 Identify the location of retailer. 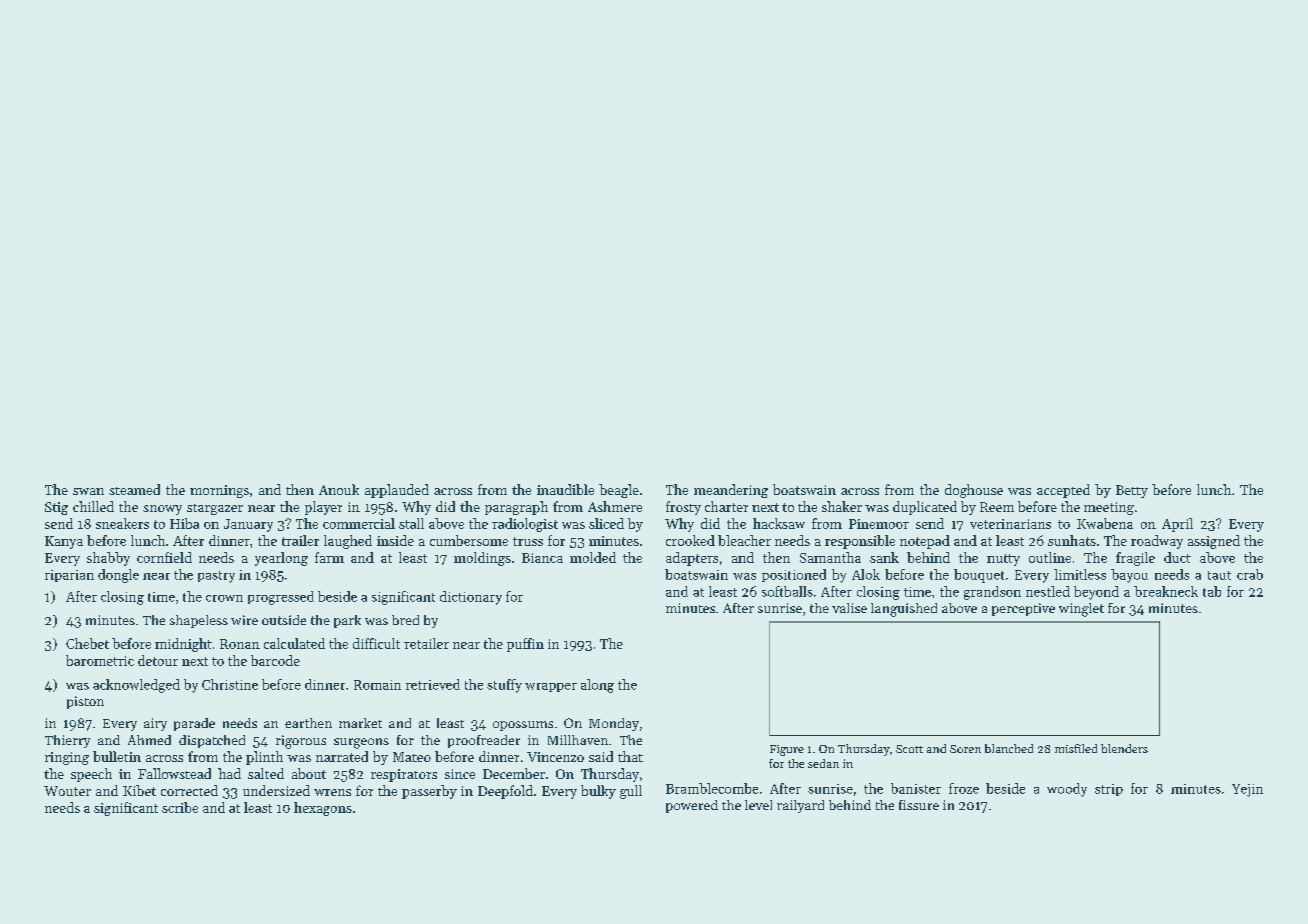
(426, 643).
